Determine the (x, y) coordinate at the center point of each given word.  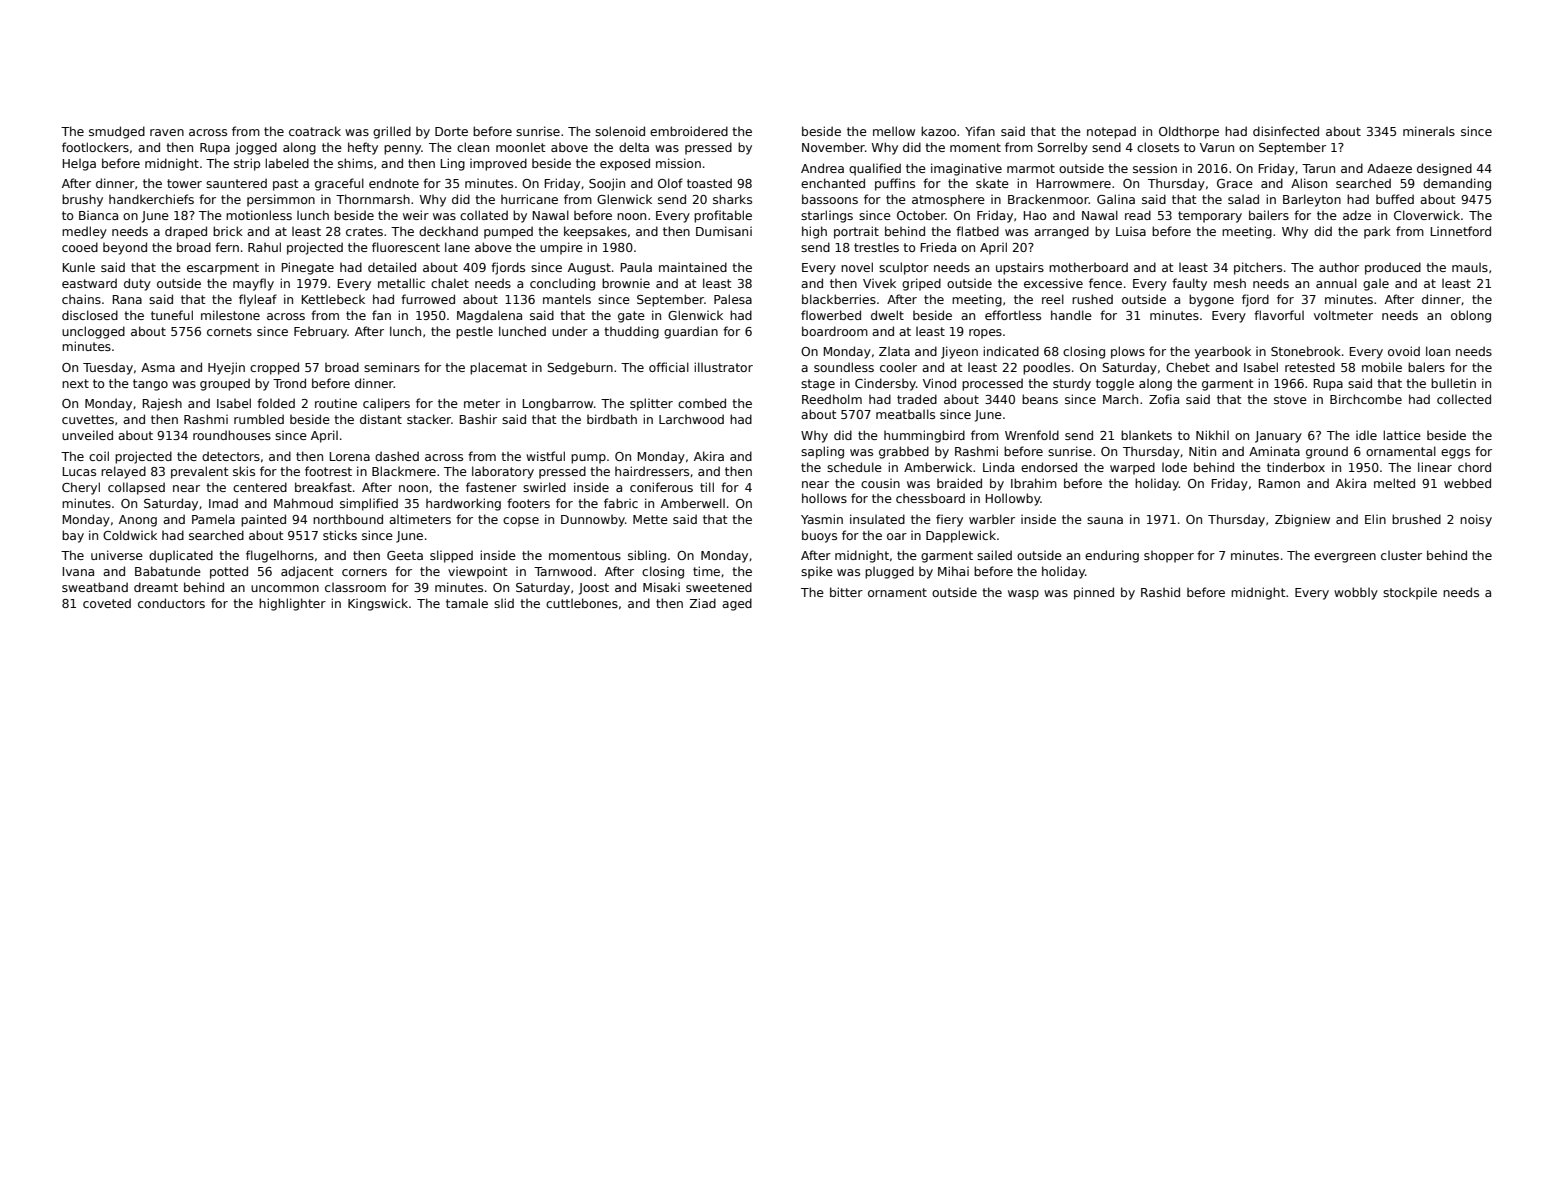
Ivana (78, 571)
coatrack (315, 131)
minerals (1429, 131)
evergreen (1345, 558)
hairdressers (652, 471)
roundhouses (232, 435)
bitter (846, 592)
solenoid (620, 131)
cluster (1401, 555)
